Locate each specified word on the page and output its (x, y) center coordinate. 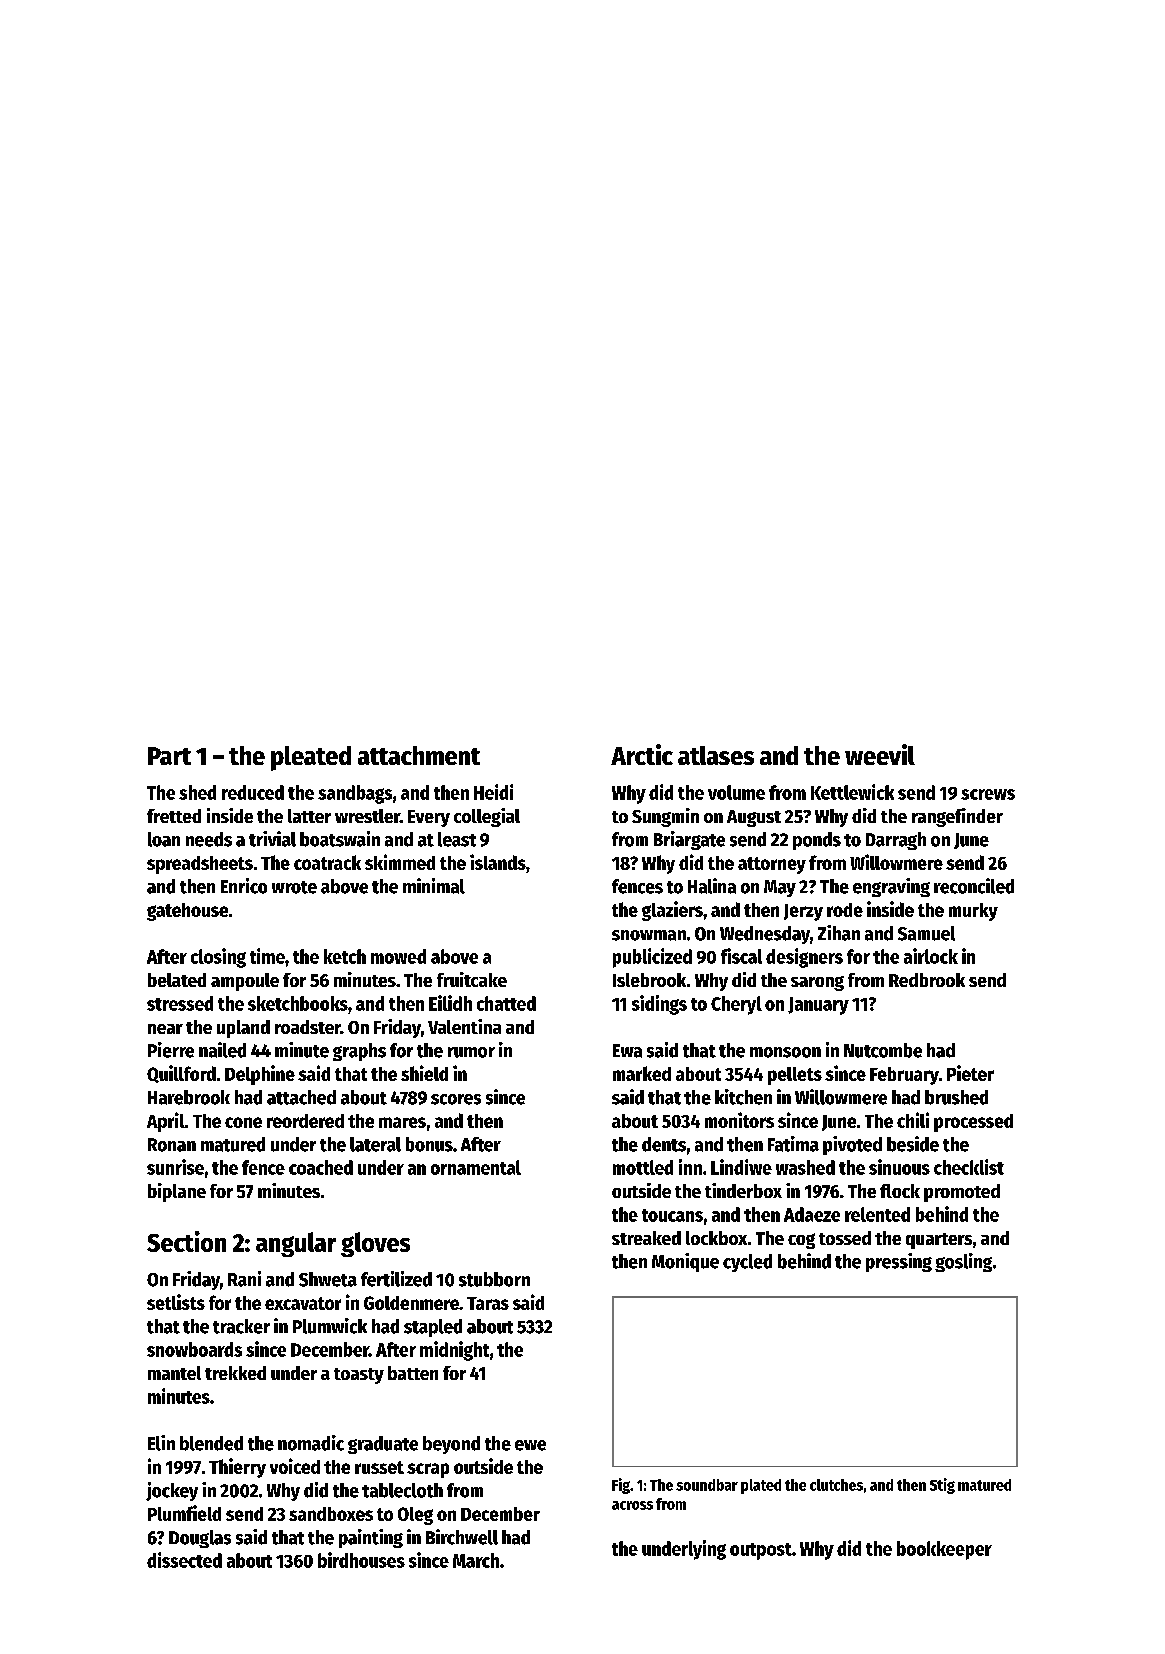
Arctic (642, 754)
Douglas (200, 1539)
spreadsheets (200, 865)
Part (169, 756)
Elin (161, 1443)
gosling (963, 1262)
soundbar (707, 1485)
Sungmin (665, 817)
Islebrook (649, 980)
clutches (836, 1485)
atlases (716, 755)
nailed (222, 1050)
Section (186, 1241)
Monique (685, 1262)
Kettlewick (852, 792)
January (818, 1006)
